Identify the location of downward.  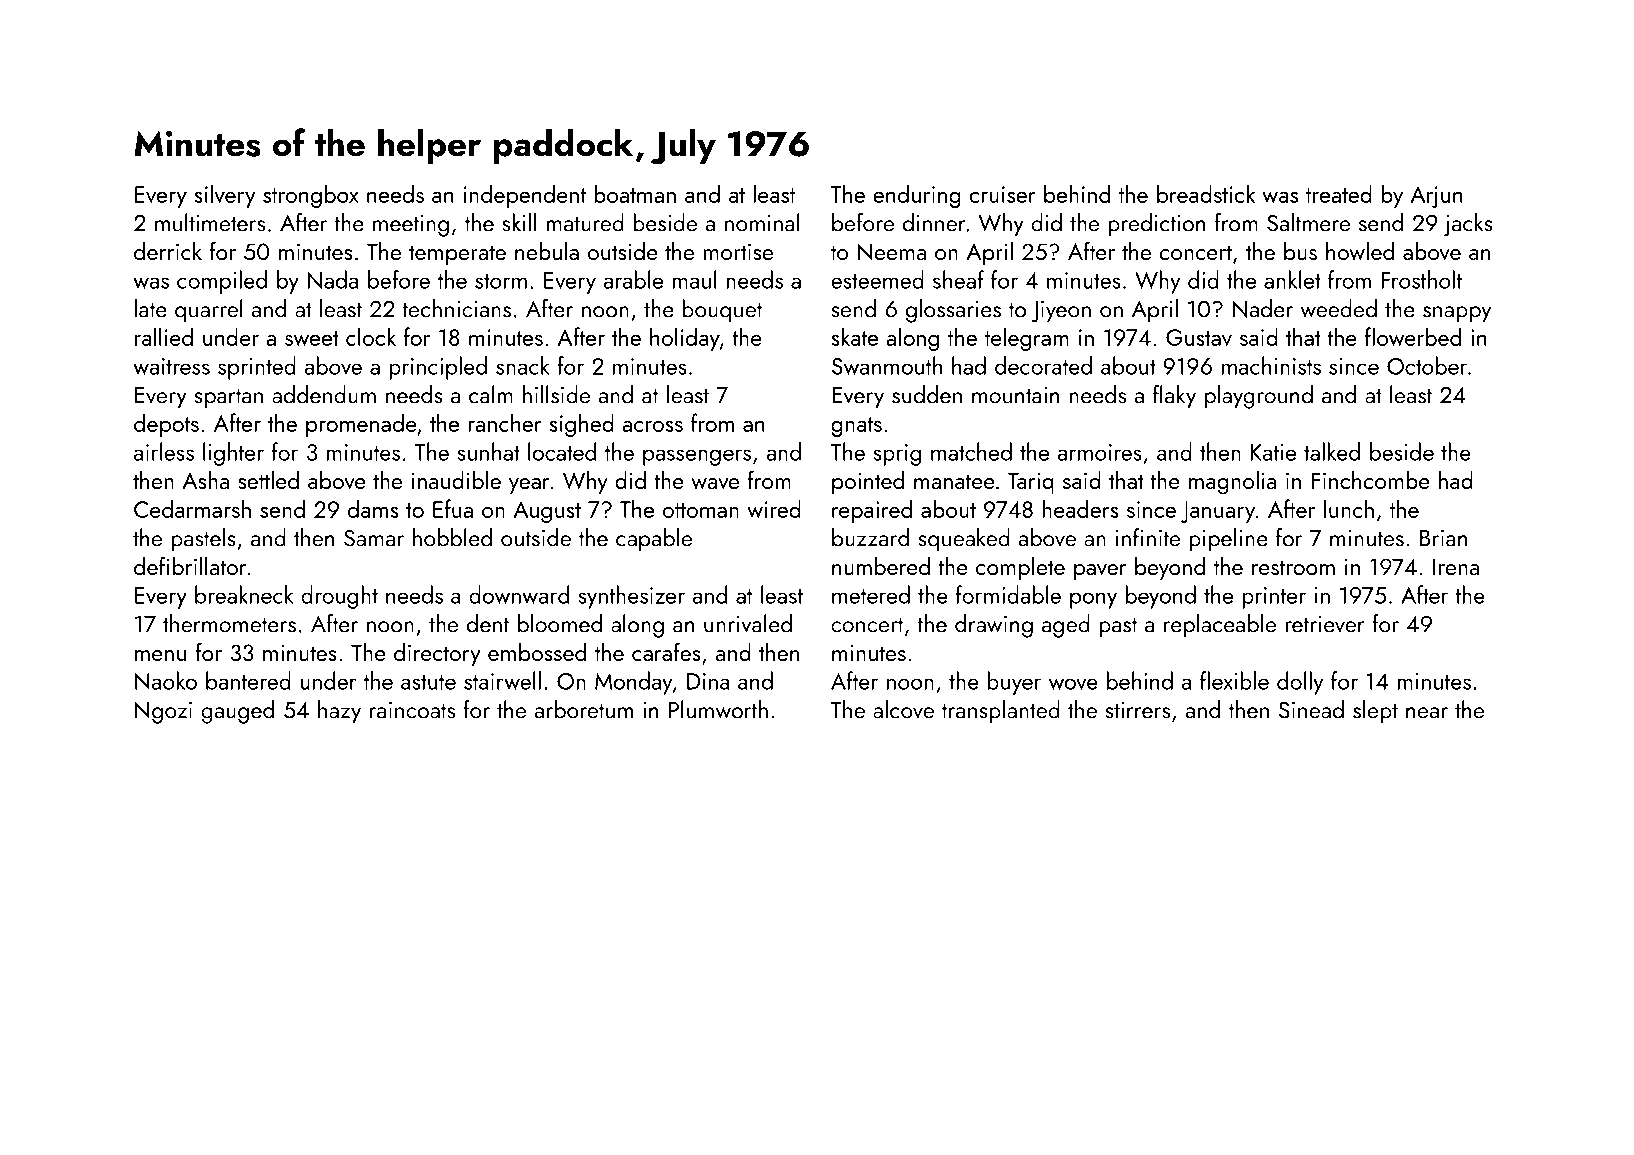
(519, 594).
